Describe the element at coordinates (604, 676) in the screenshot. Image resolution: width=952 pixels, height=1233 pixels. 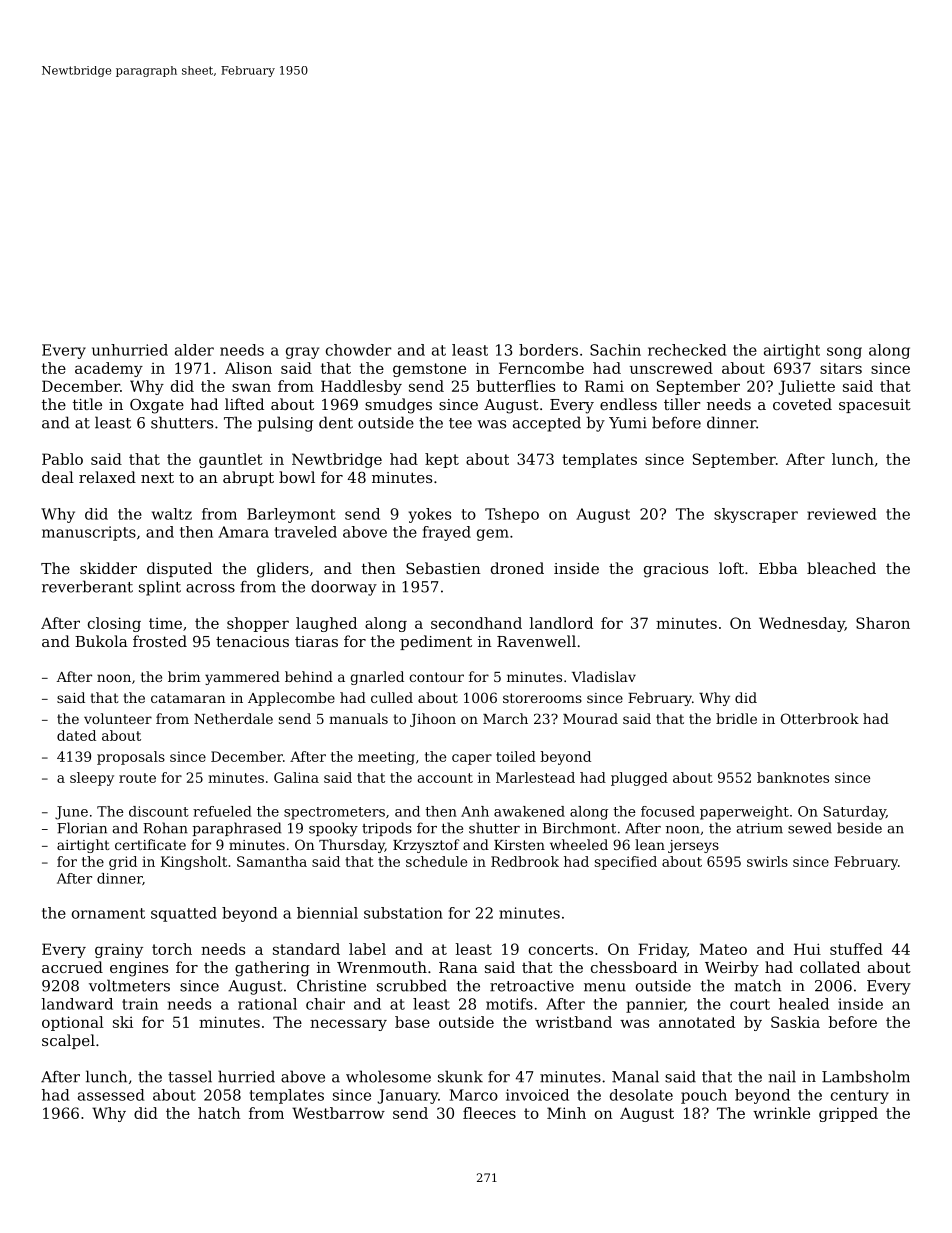
I see `Vladislav` at that location.
